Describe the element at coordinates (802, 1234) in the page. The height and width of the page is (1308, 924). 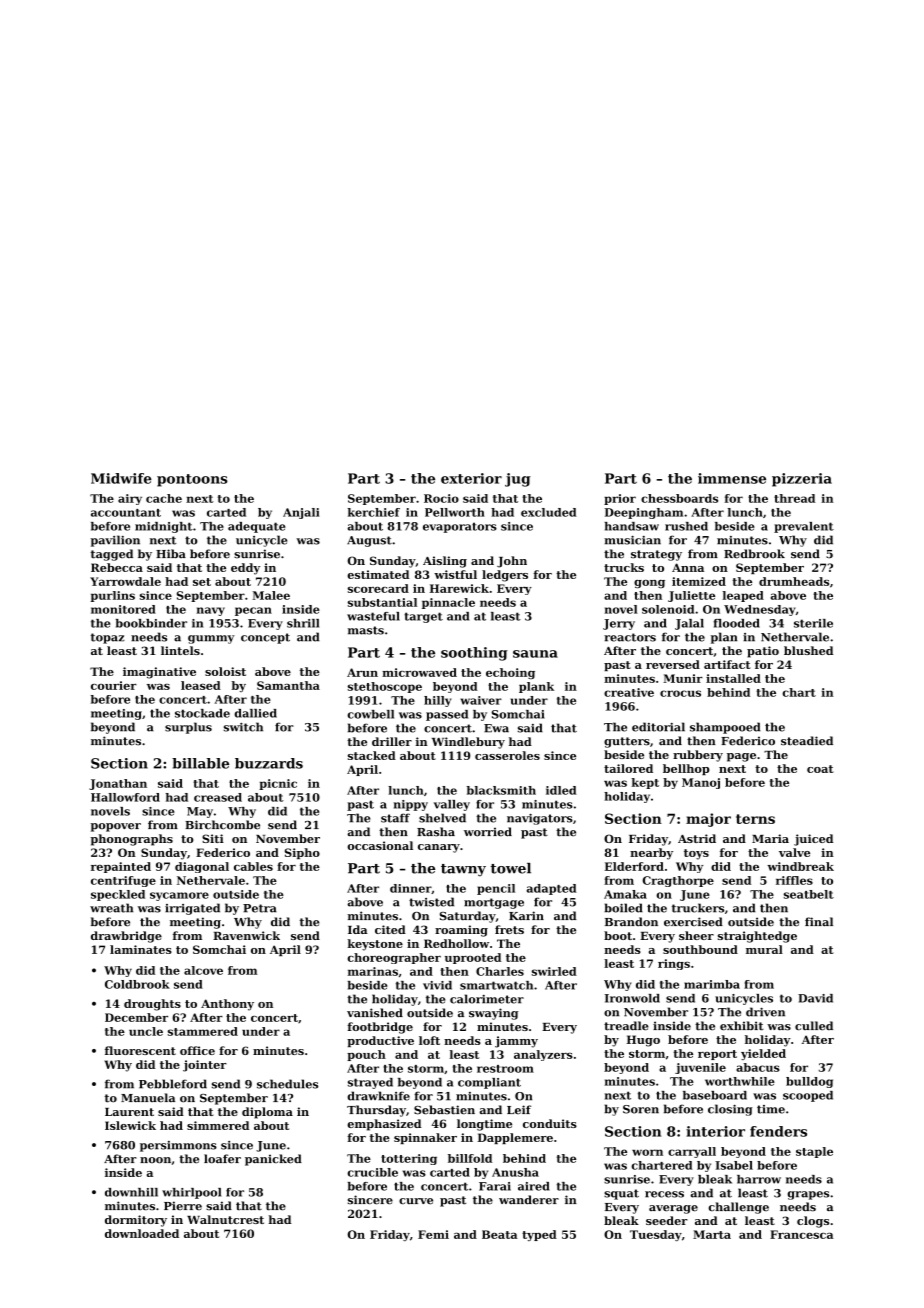
I see `Francesca` at that location.
